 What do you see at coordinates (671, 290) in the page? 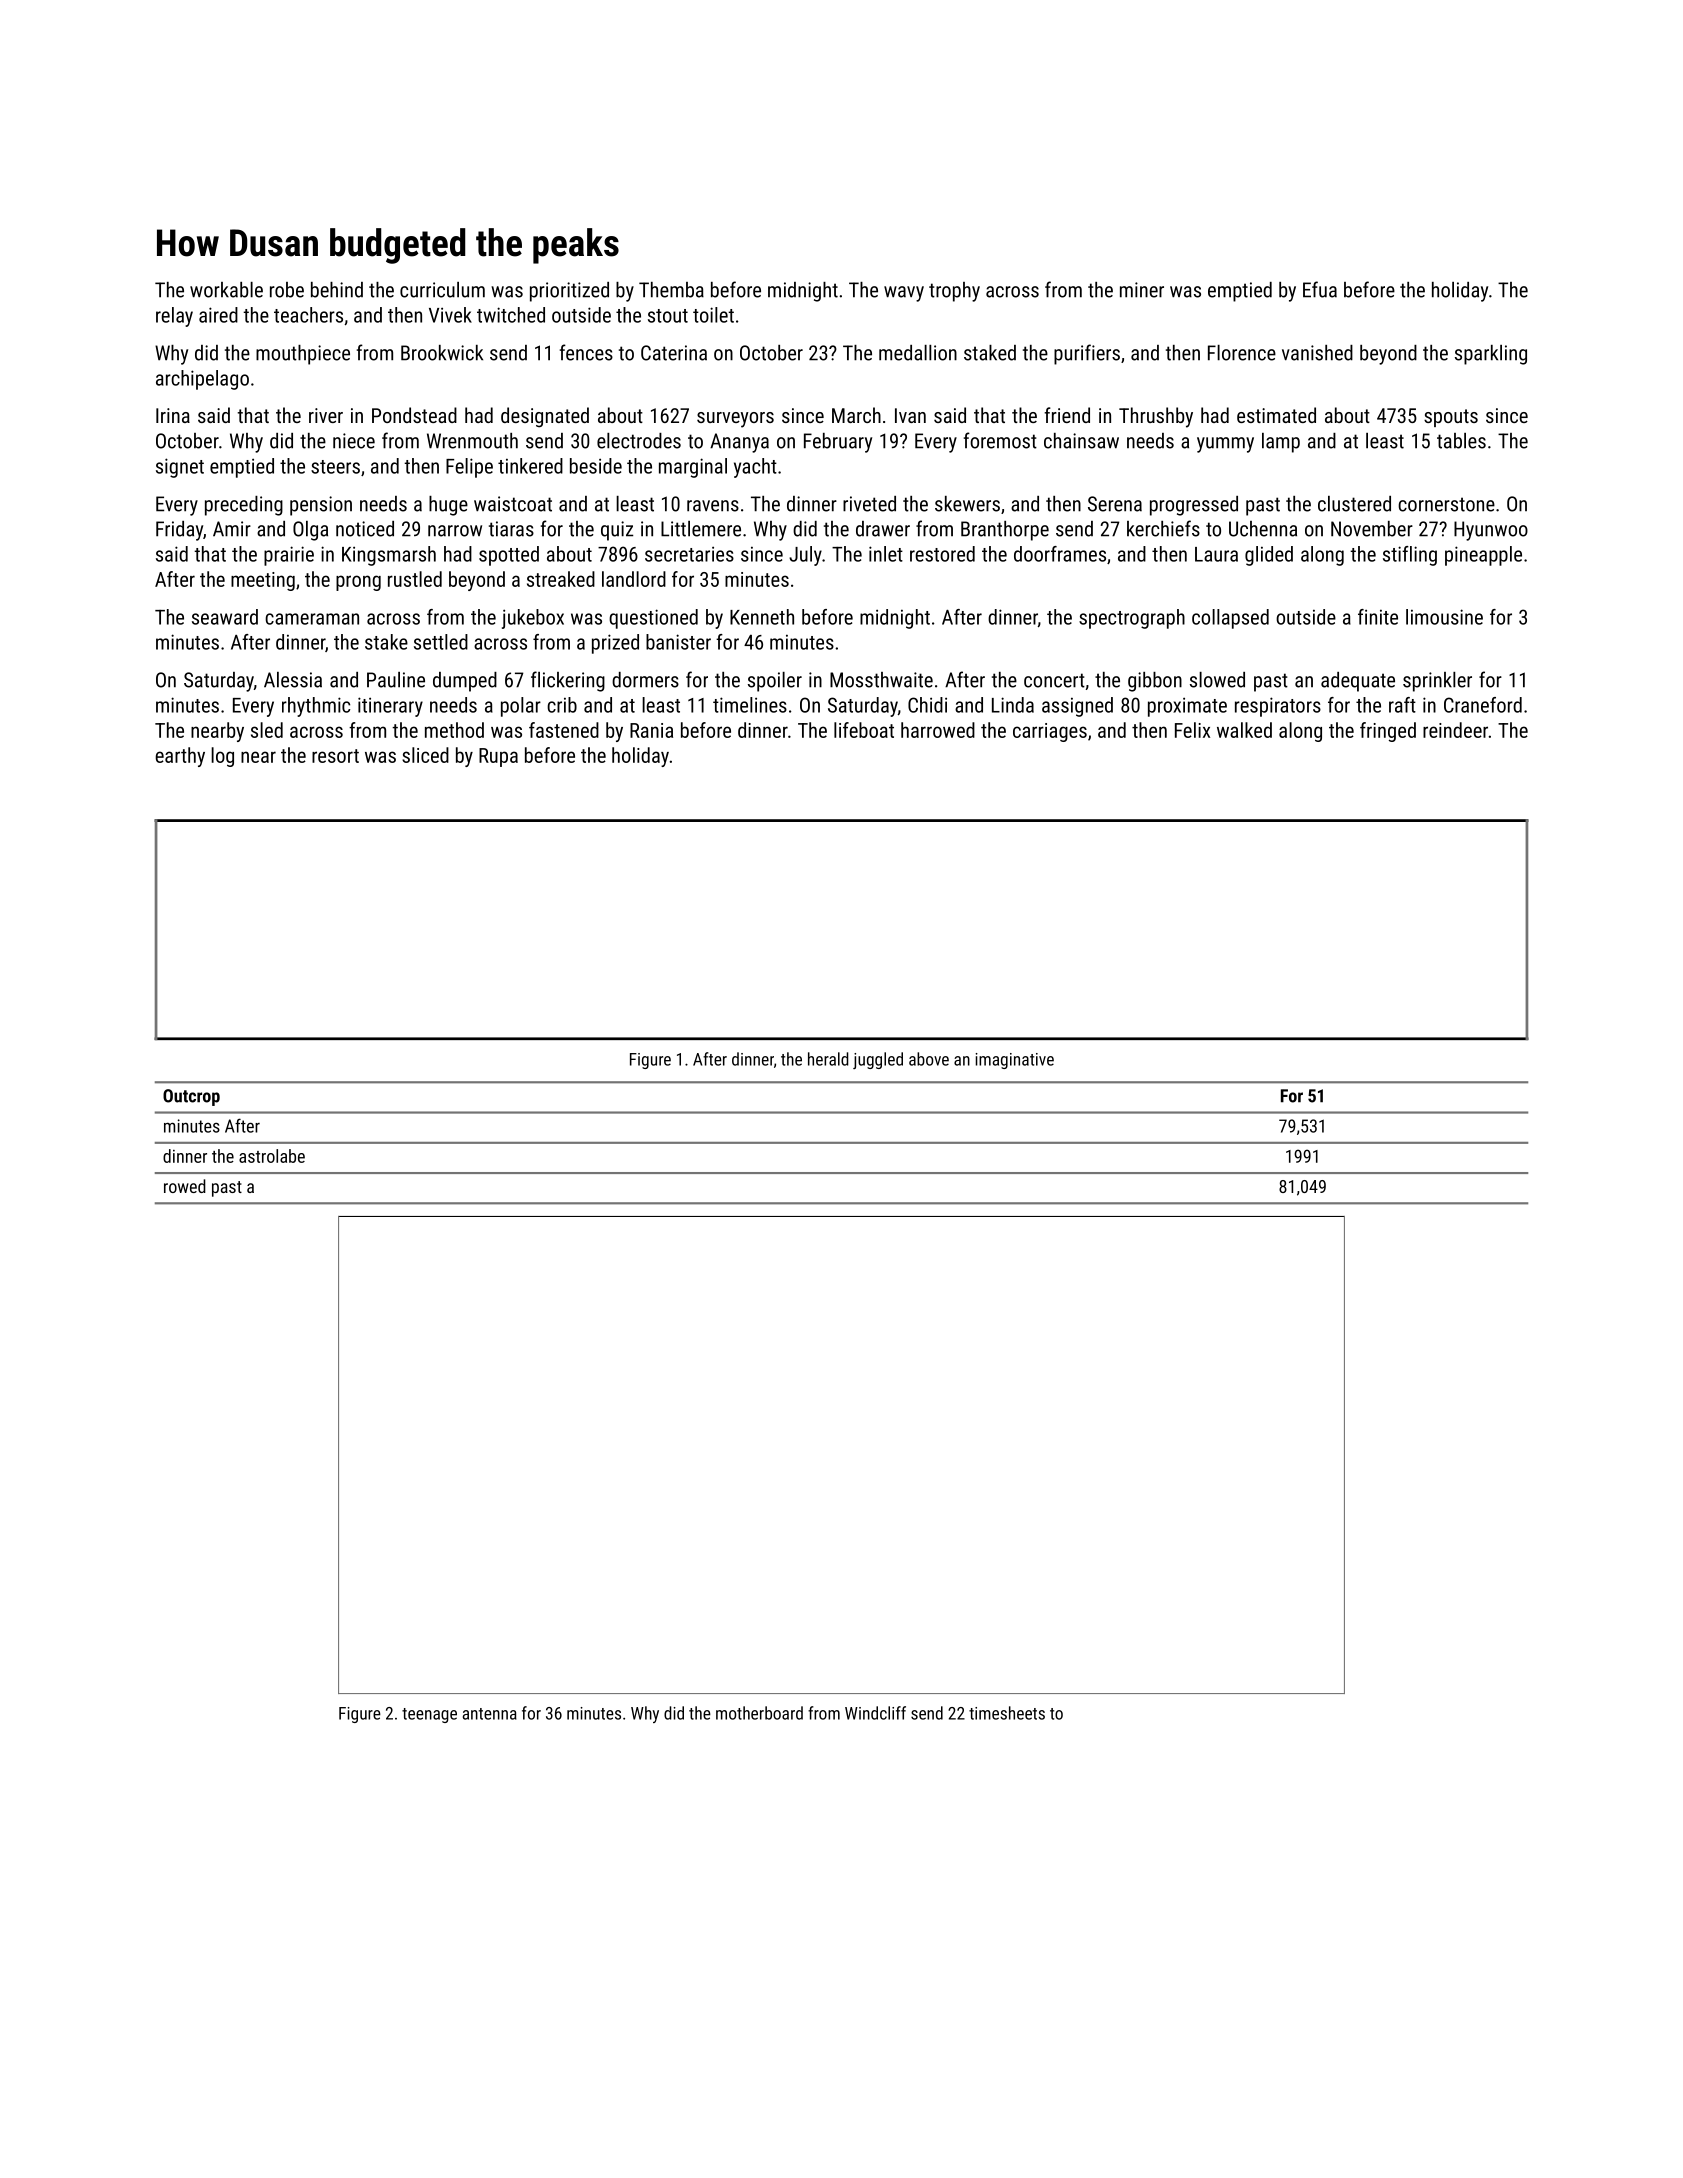
I see `Themba` at bounding box center [671, 290].
